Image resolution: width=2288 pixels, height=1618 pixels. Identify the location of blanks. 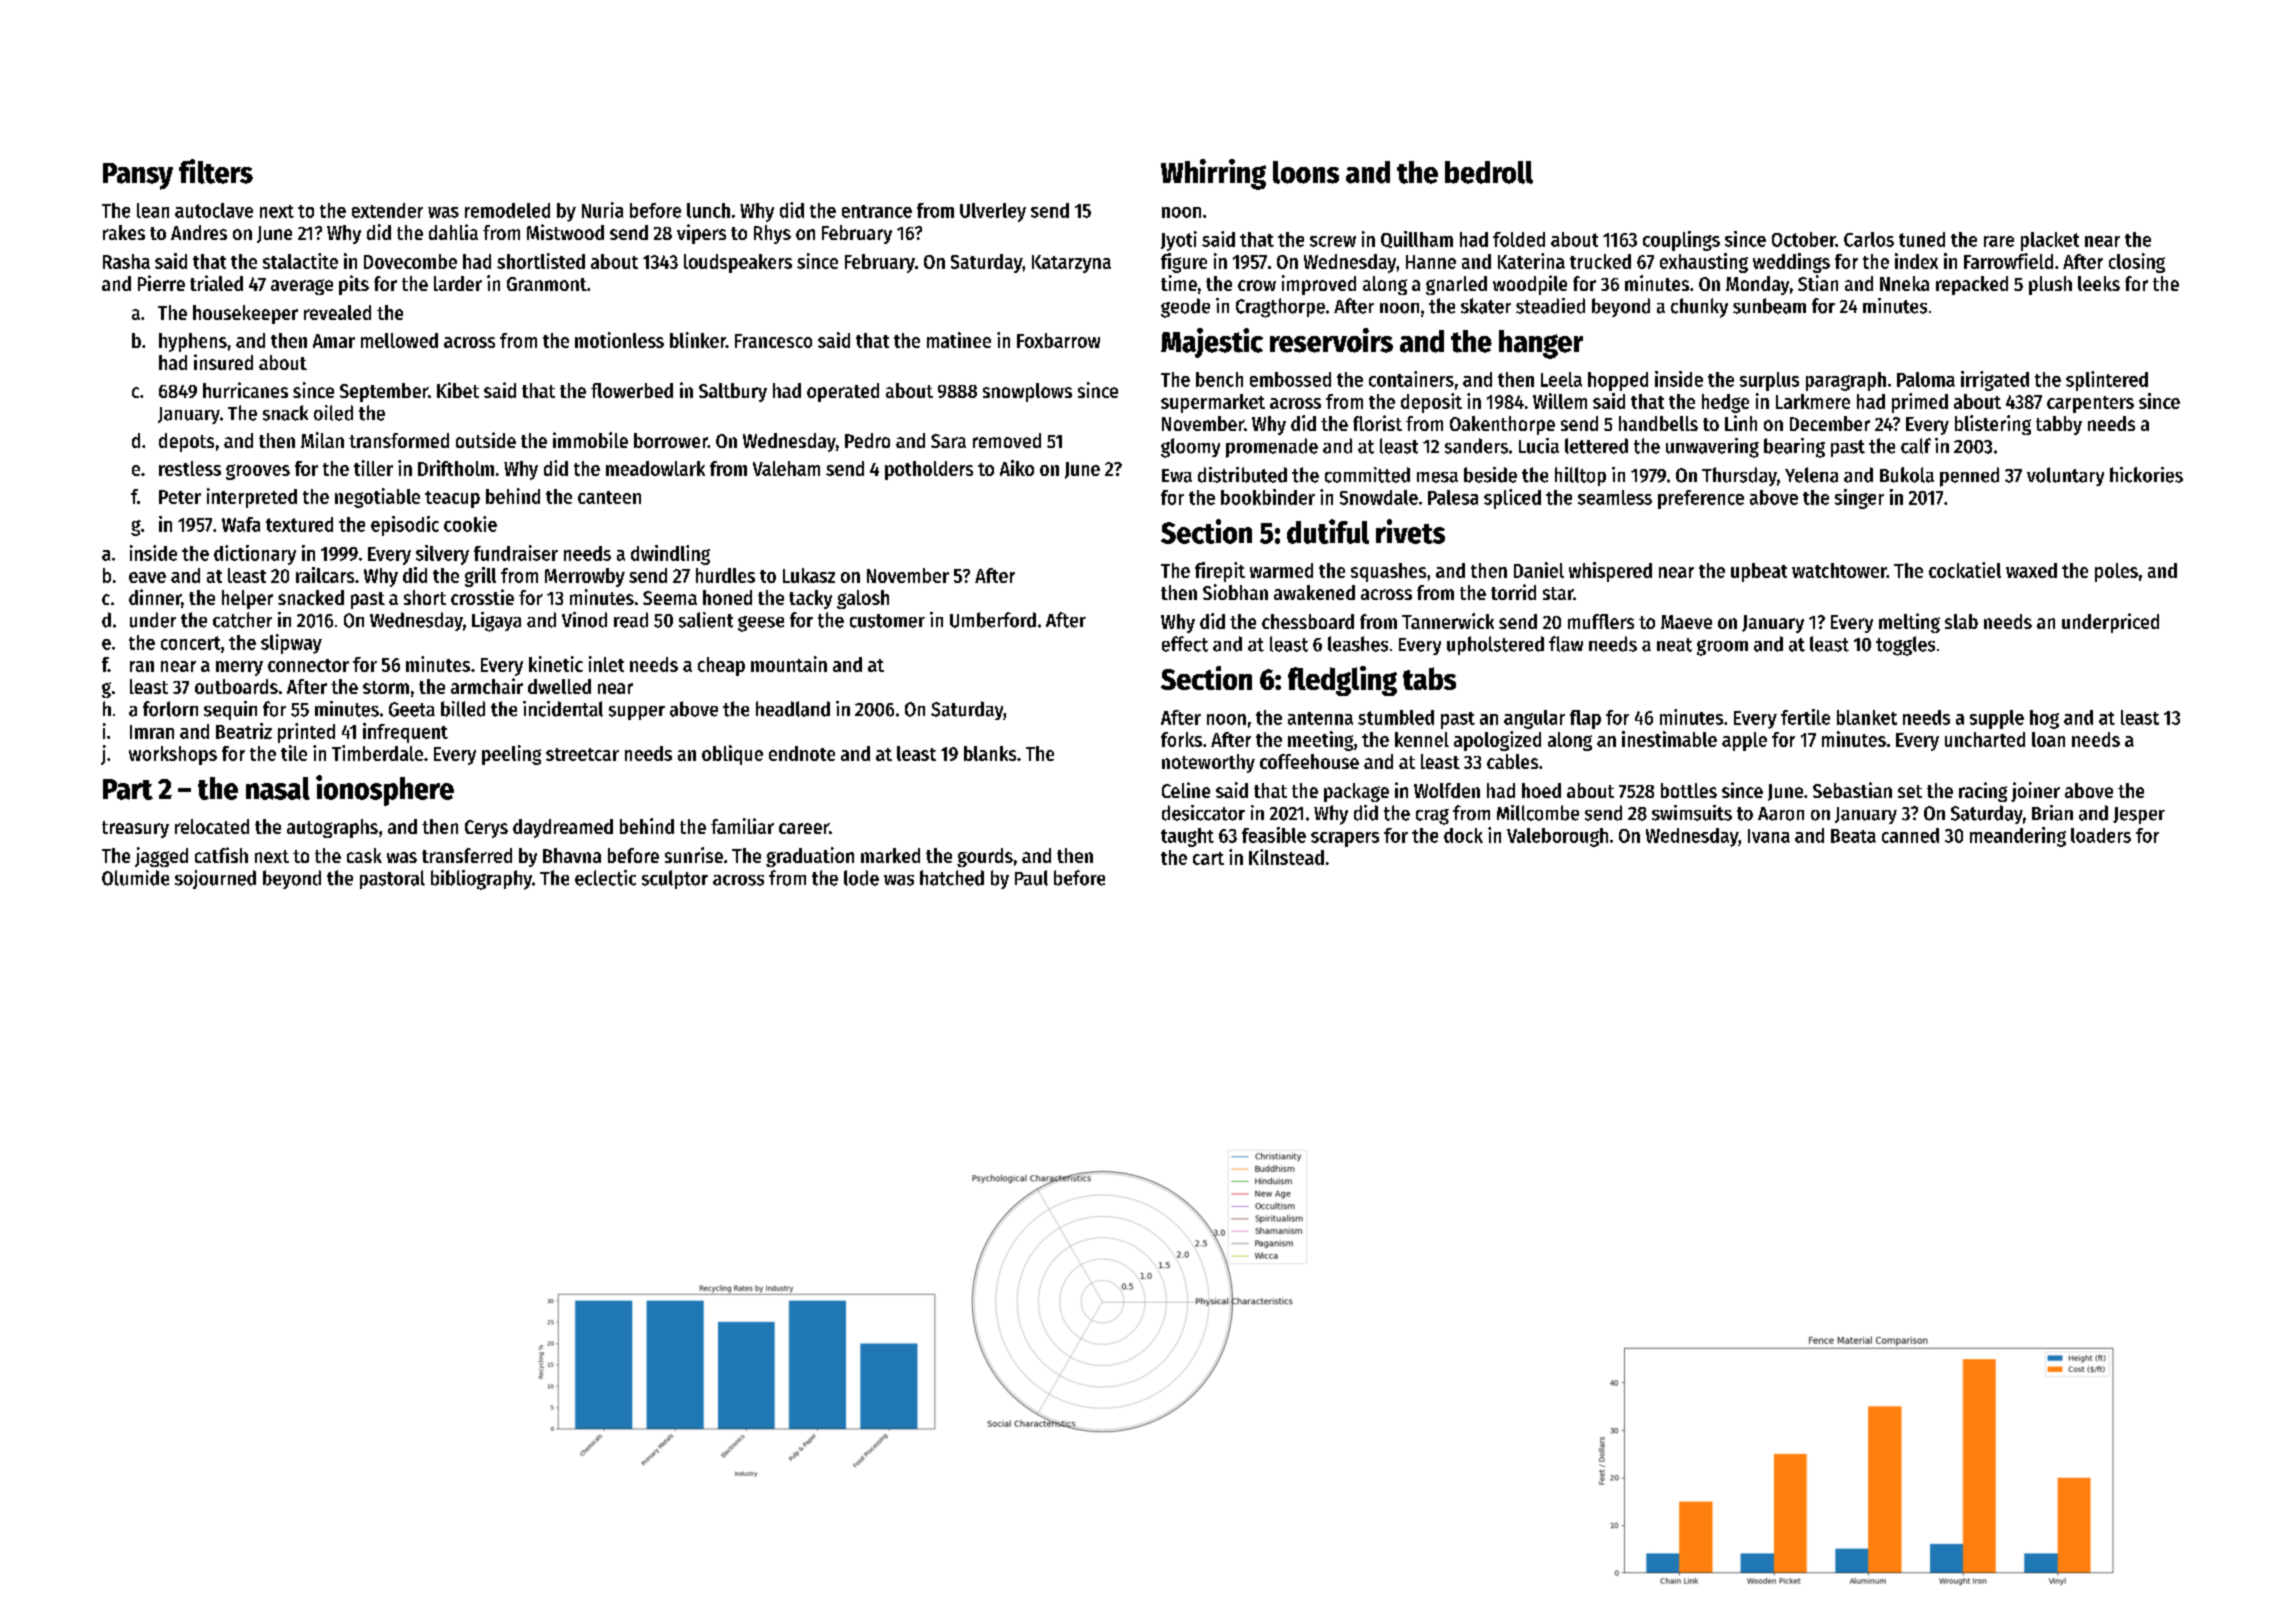
(990, 753).
